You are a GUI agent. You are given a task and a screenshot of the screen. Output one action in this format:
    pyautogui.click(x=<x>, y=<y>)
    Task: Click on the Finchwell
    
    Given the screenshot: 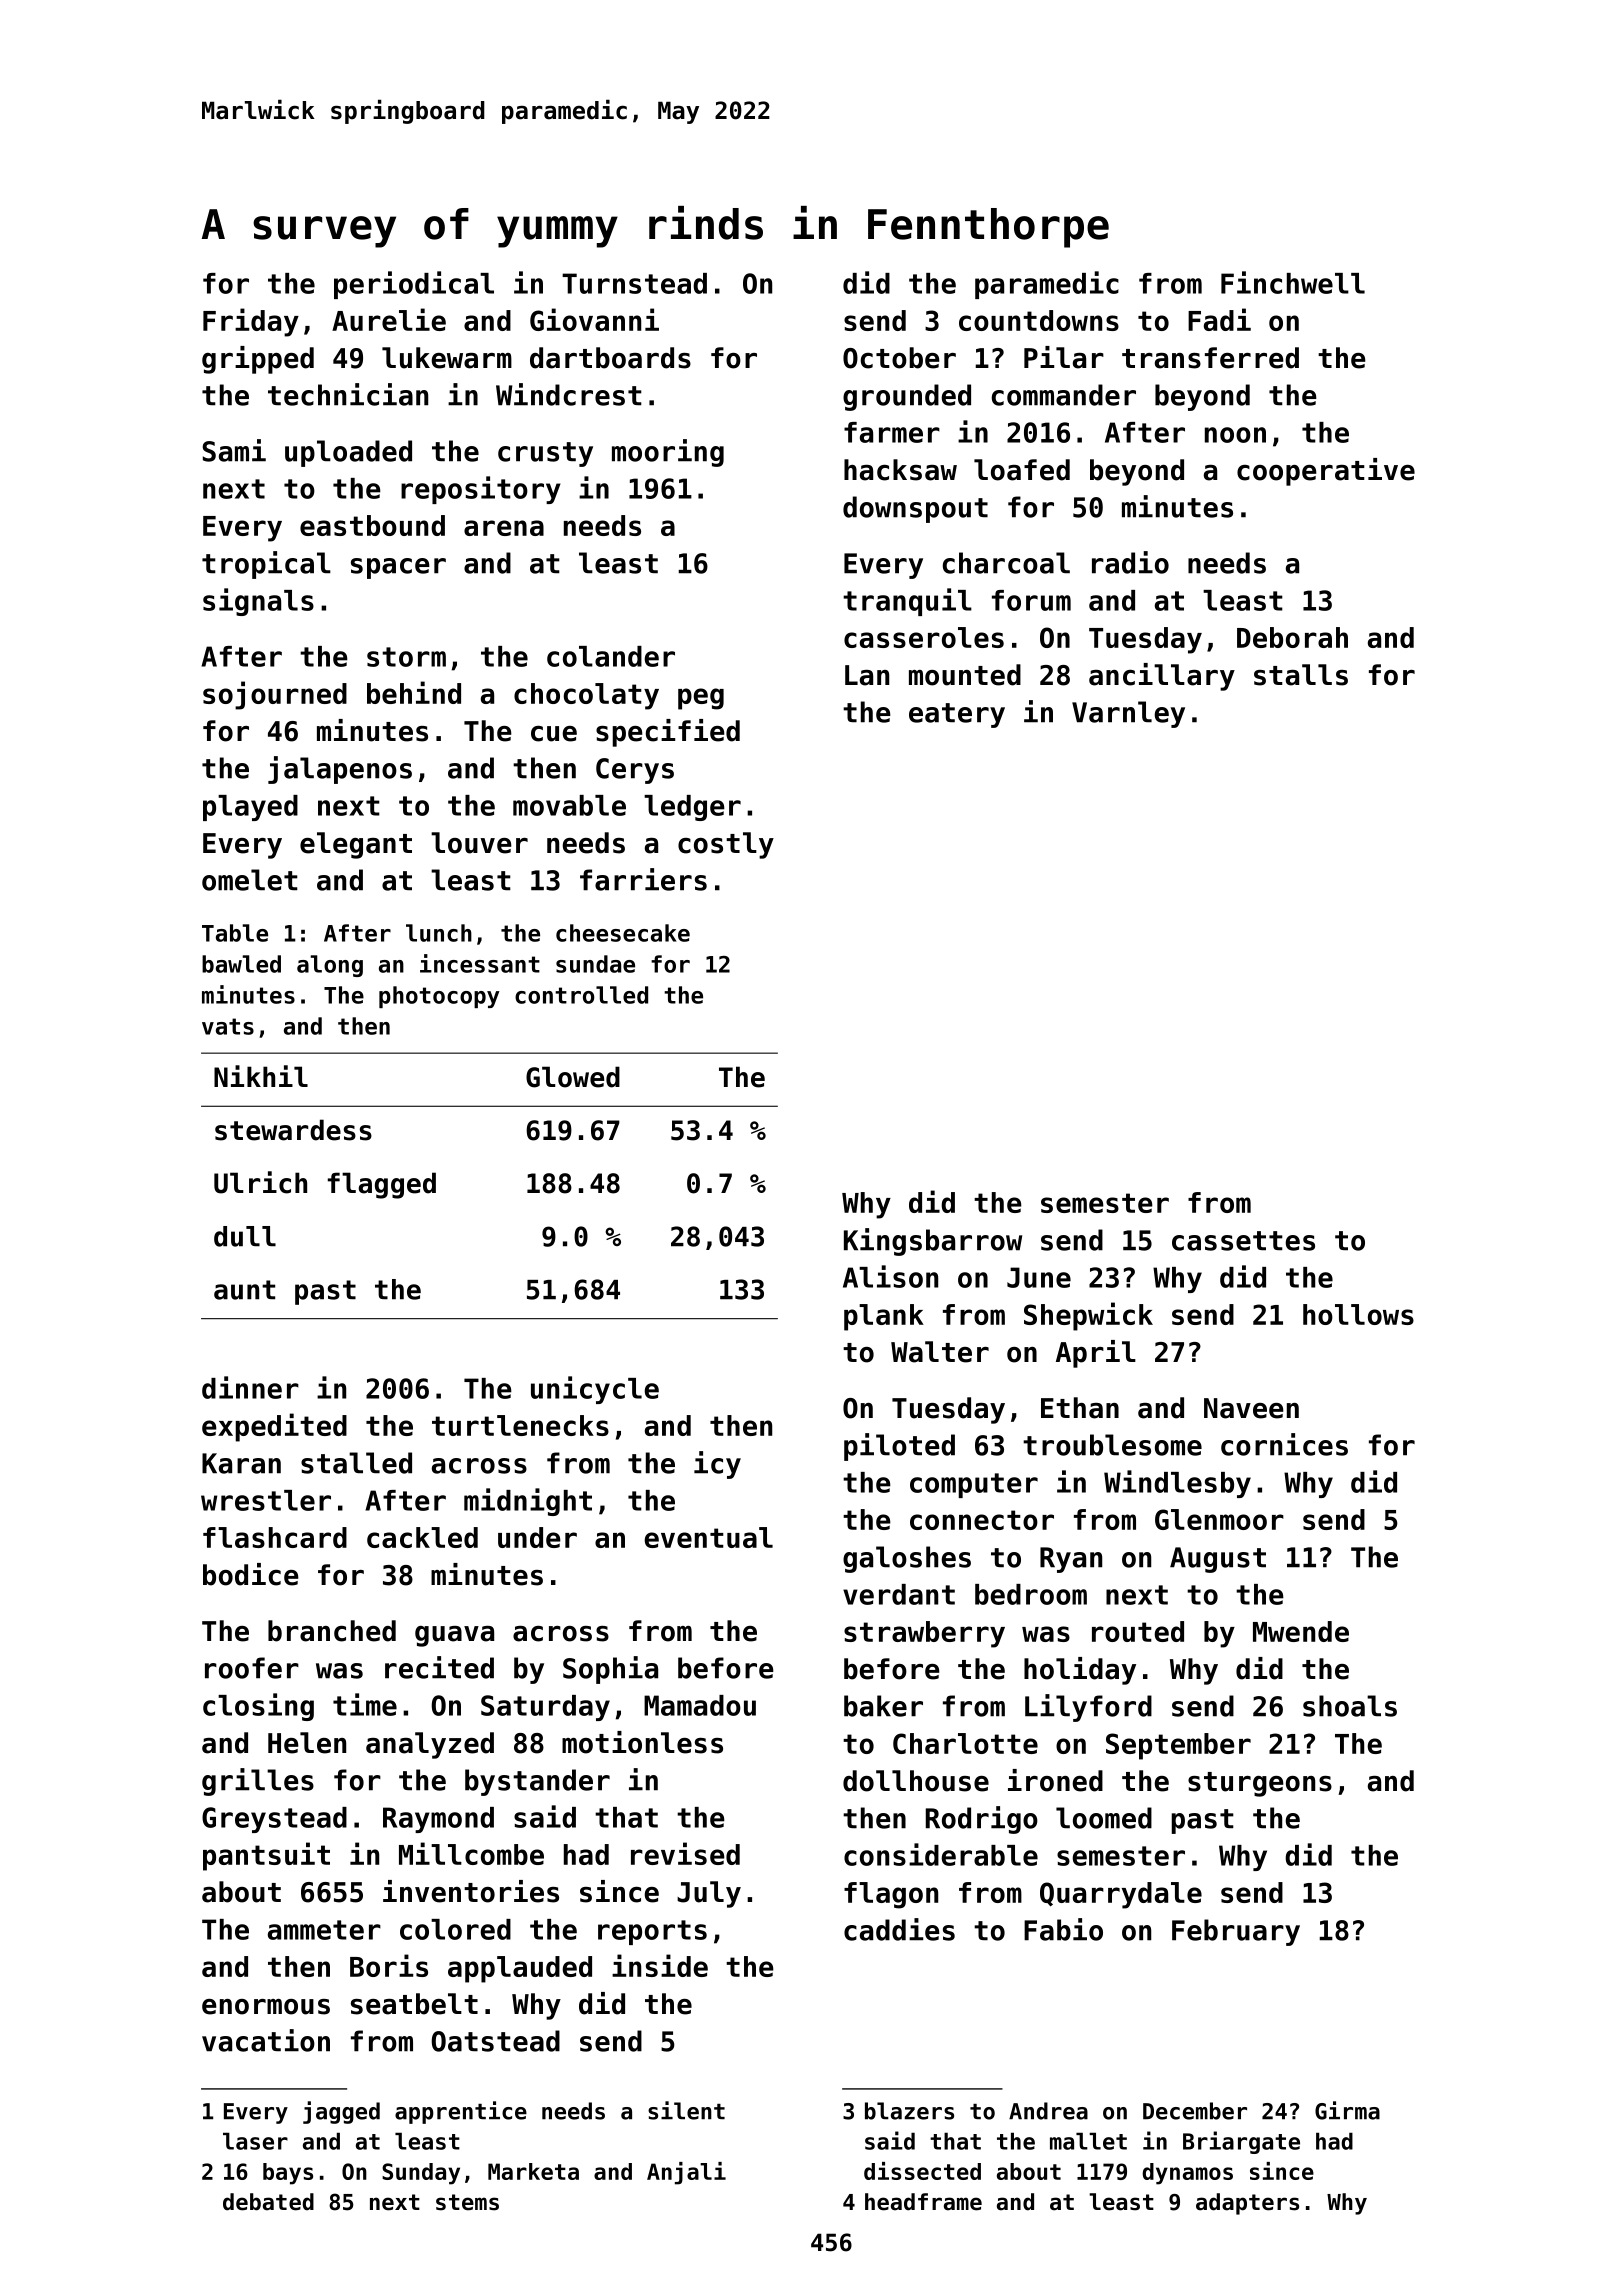 What is the action you would take?
    pyautogui.click(x=1293, y=282)
